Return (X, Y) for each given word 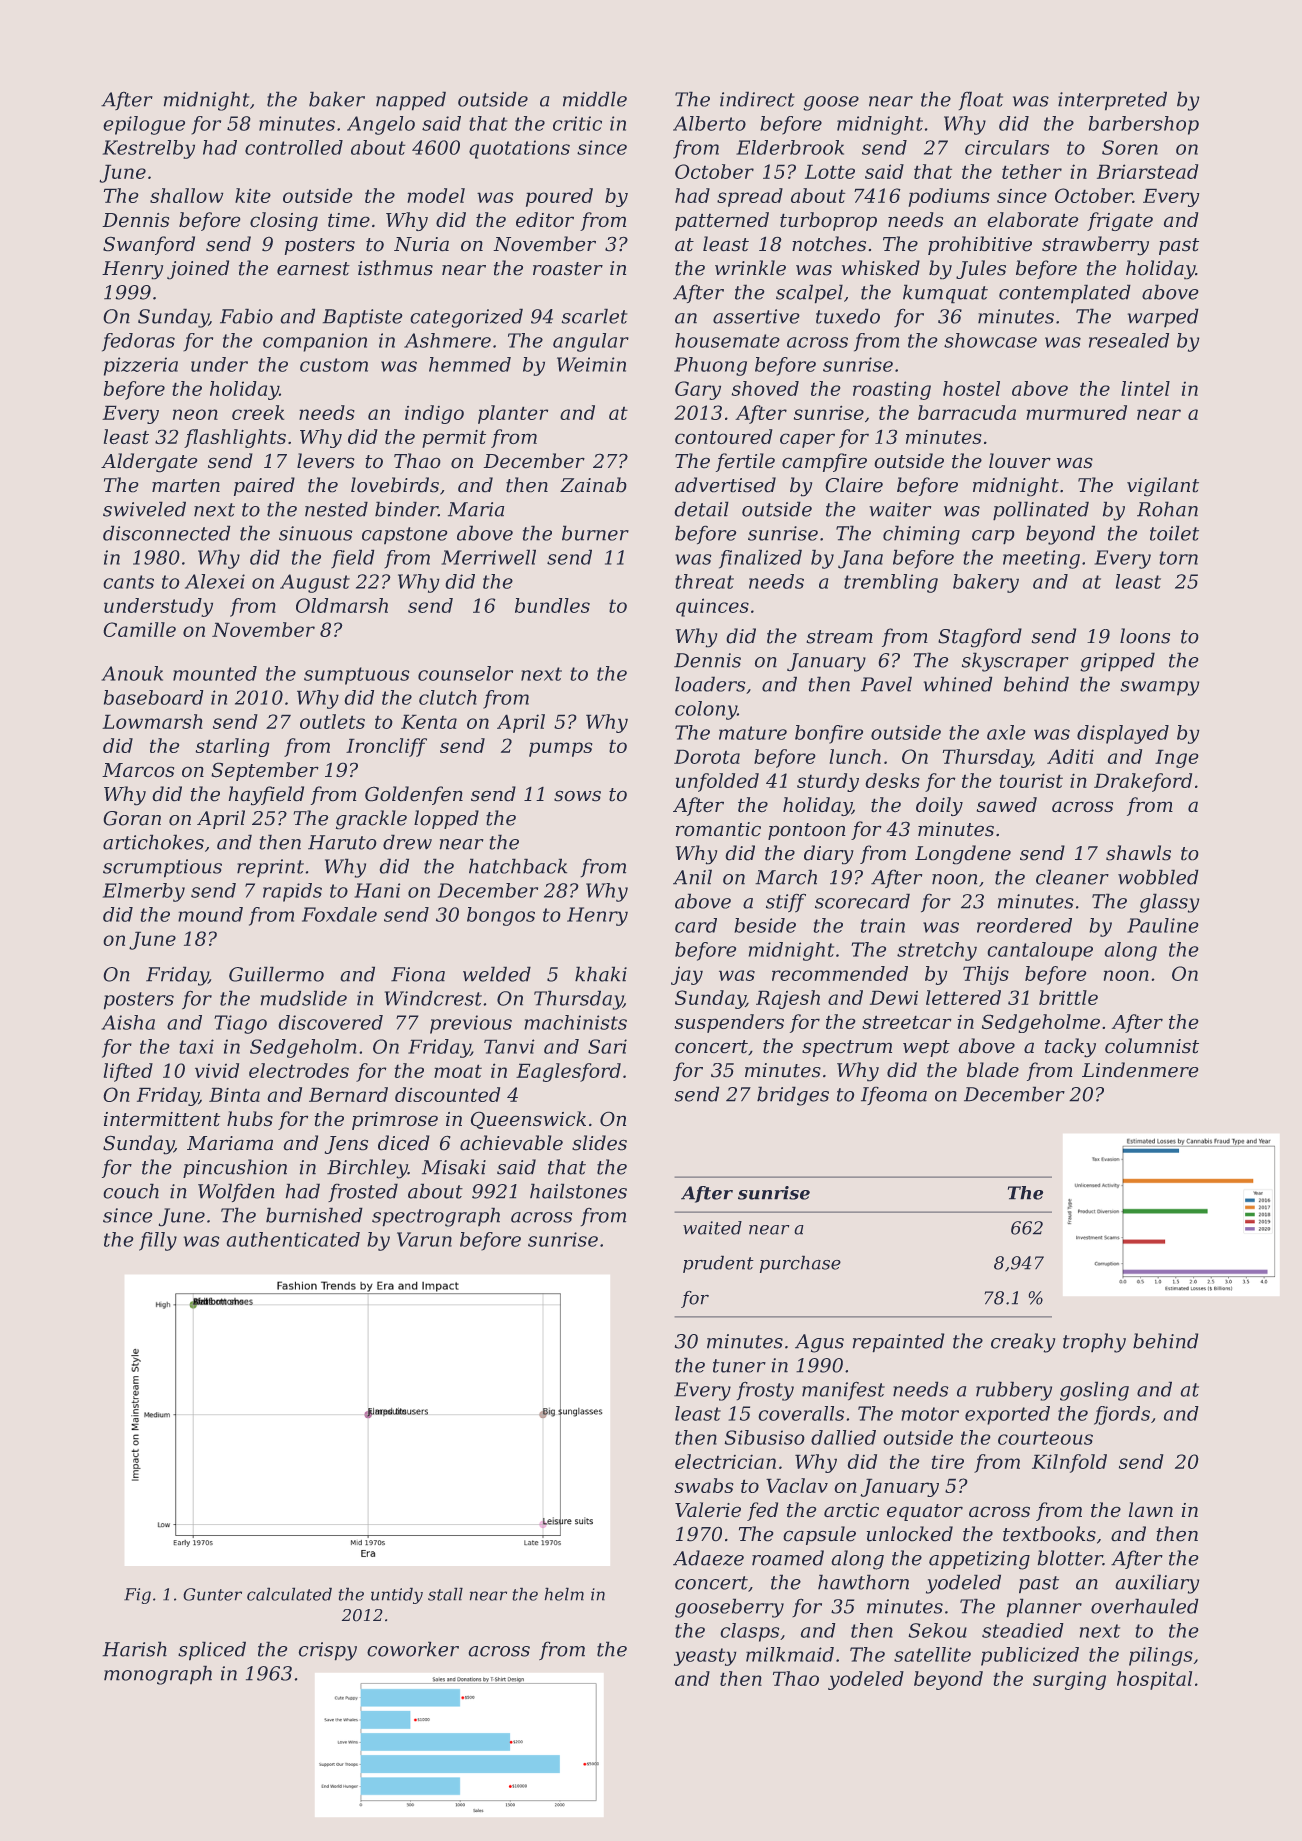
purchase (800, 1264)
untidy (397, 1595)
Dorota (707, 756)
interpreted (1112, 101)
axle (1006, 732)
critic (577, 123)
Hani (377, 890)
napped (411, 101)
